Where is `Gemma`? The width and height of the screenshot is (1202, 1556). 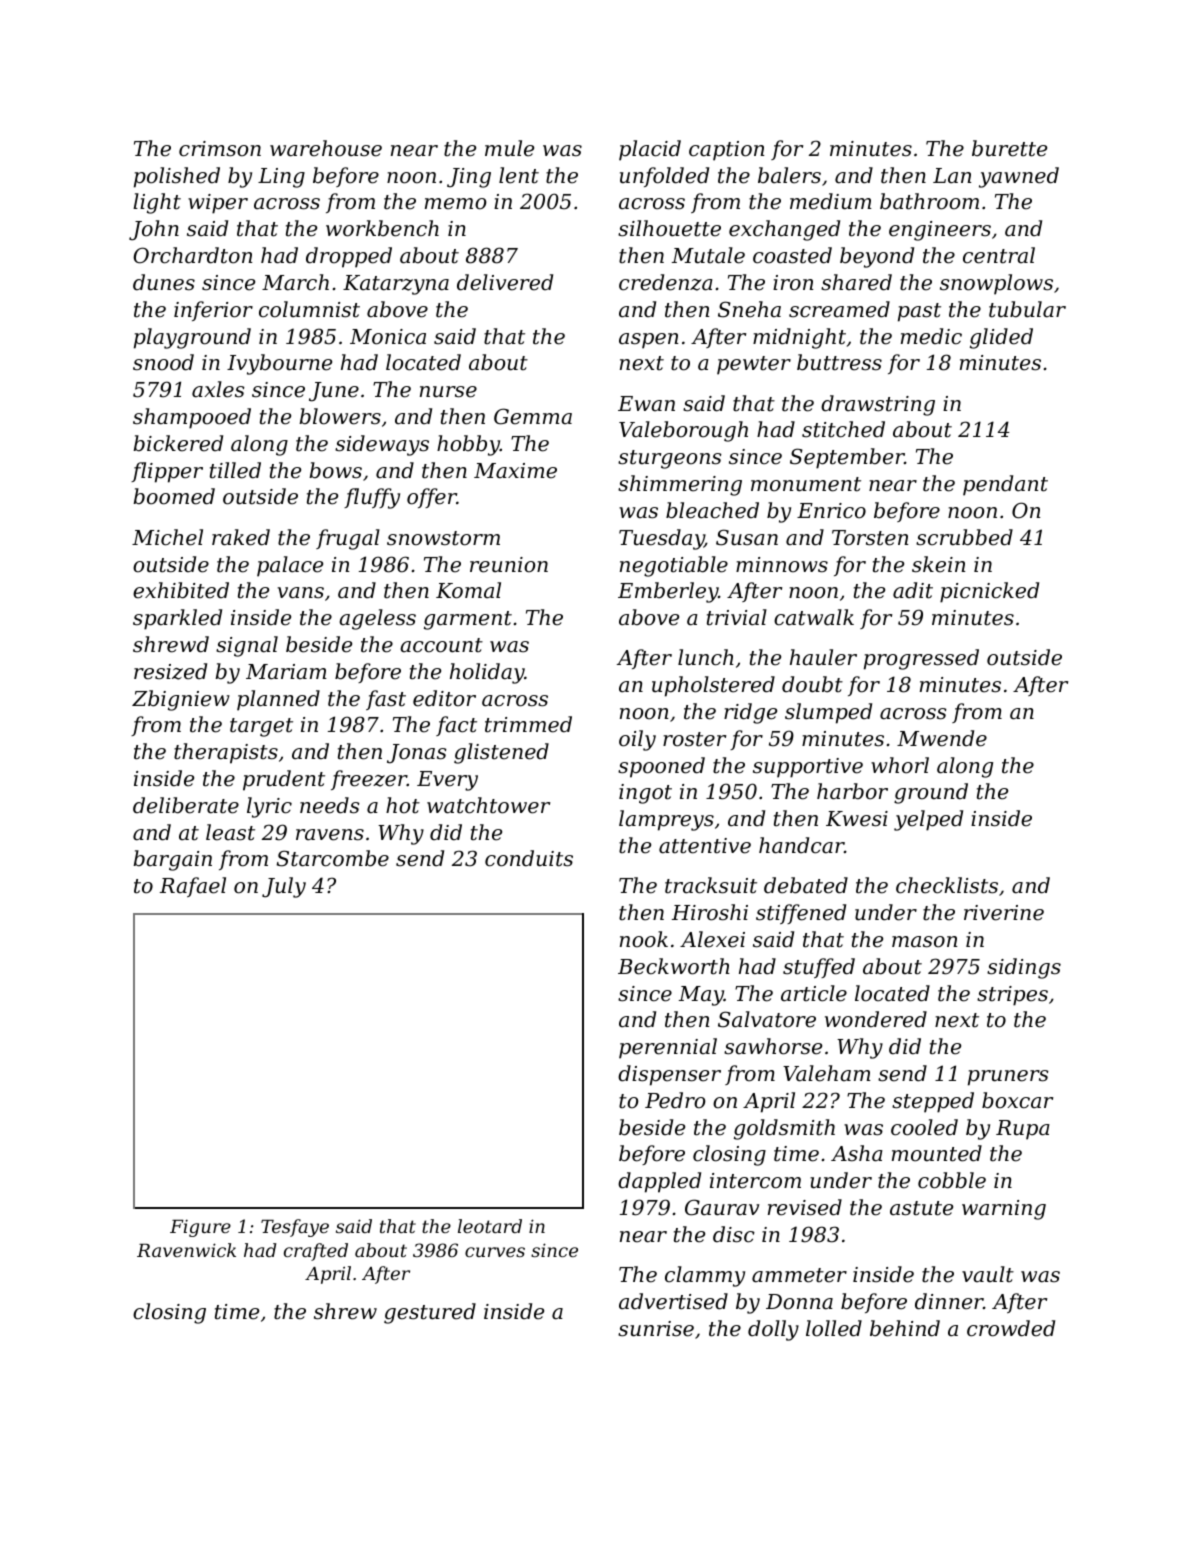
Gemma is located at coordinates (533, 416).
